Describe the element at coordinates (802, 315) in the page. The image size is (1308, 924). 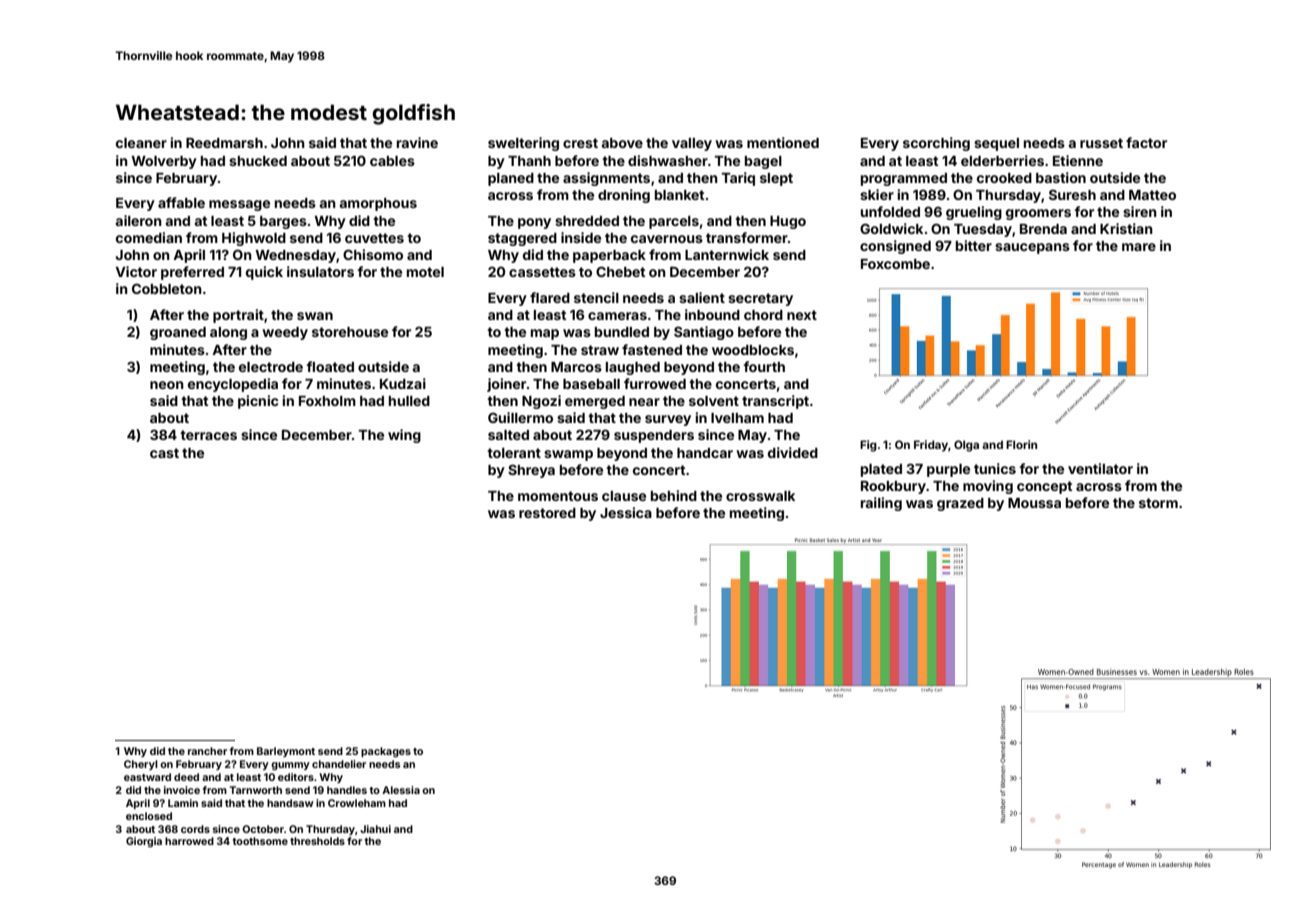
I see `next` at that location.
